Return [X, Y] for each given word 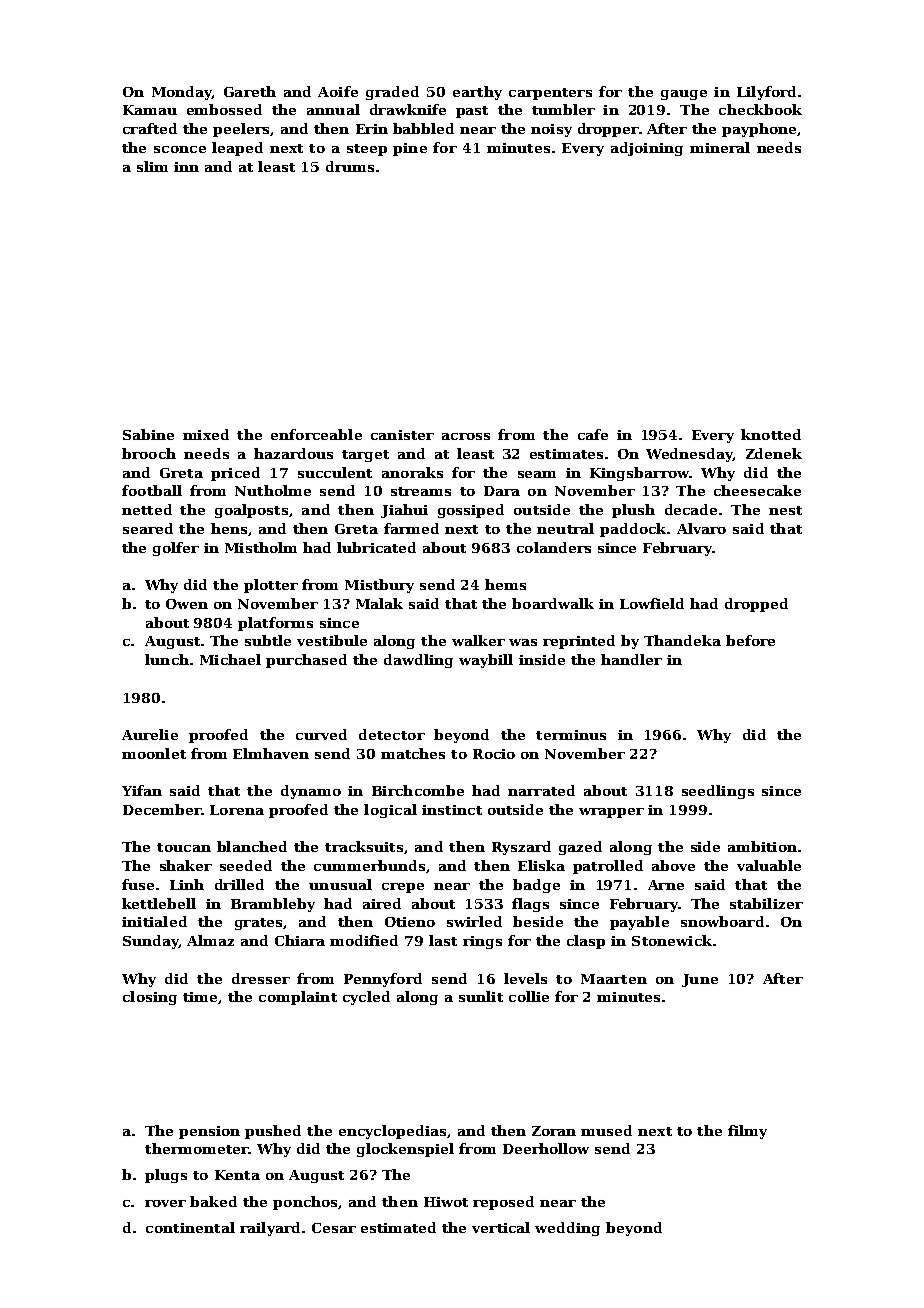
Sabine [148, 434]
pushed [273, 1132]
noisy [551, 130]
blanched [252, 846]
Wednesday [689, 455]
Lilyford [766, 93]
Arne [666, 885]
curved [321, 734]
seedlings [718, 792]
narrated [541, 790]
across [466, 436]
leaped [237, 149]
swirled [474, 921]
